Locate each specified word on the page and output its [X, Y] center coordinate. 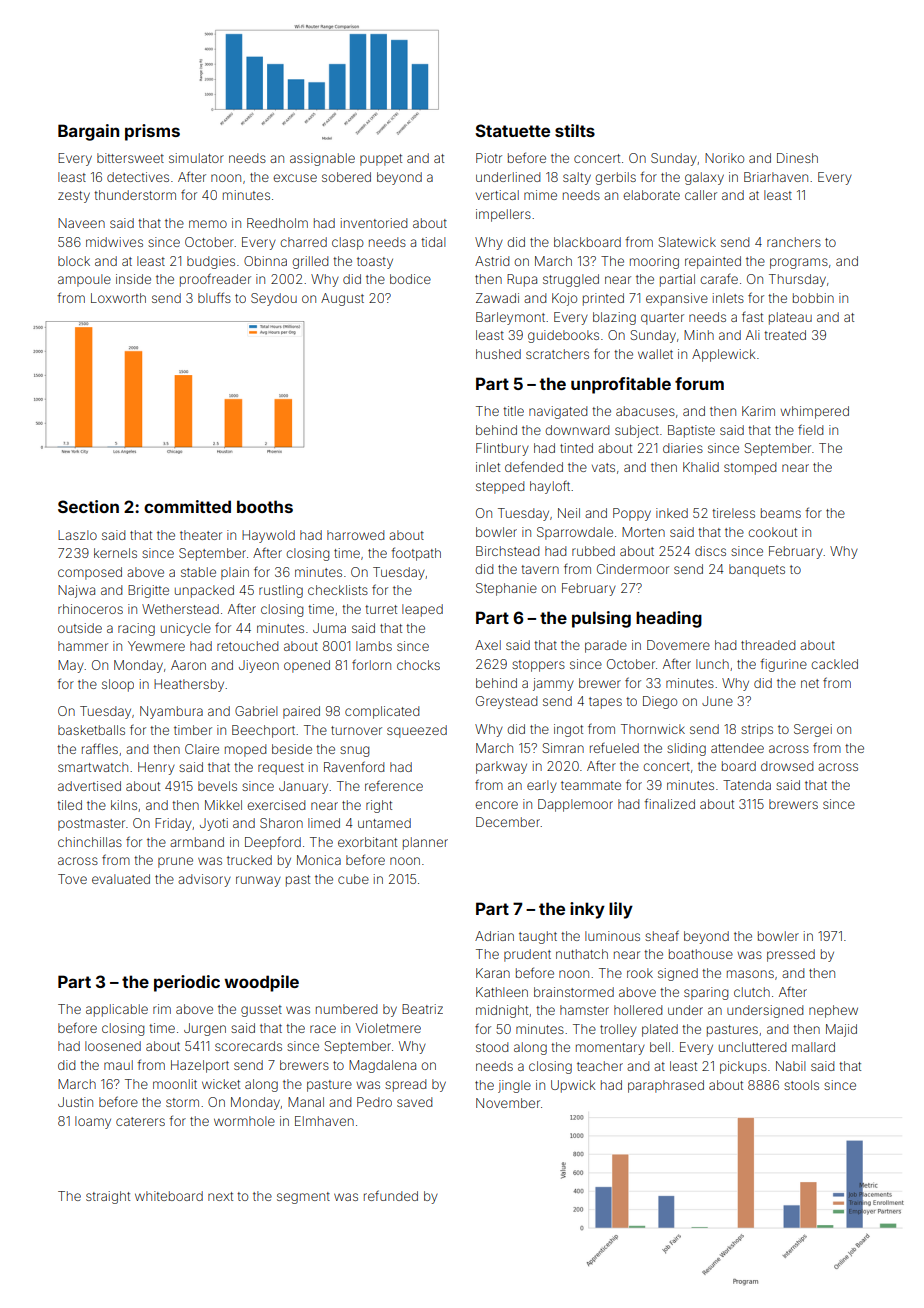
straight [108, 1197]
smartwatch [93, 767]
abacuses [645, 411]
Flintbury [502, 449]
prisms [152, 132]
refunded [391, 1195]
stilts [575, 130]
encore [496, 805]
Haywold [268, 536]
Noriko [724, 158]
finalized [669, 803]
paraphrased [666, 1086]
